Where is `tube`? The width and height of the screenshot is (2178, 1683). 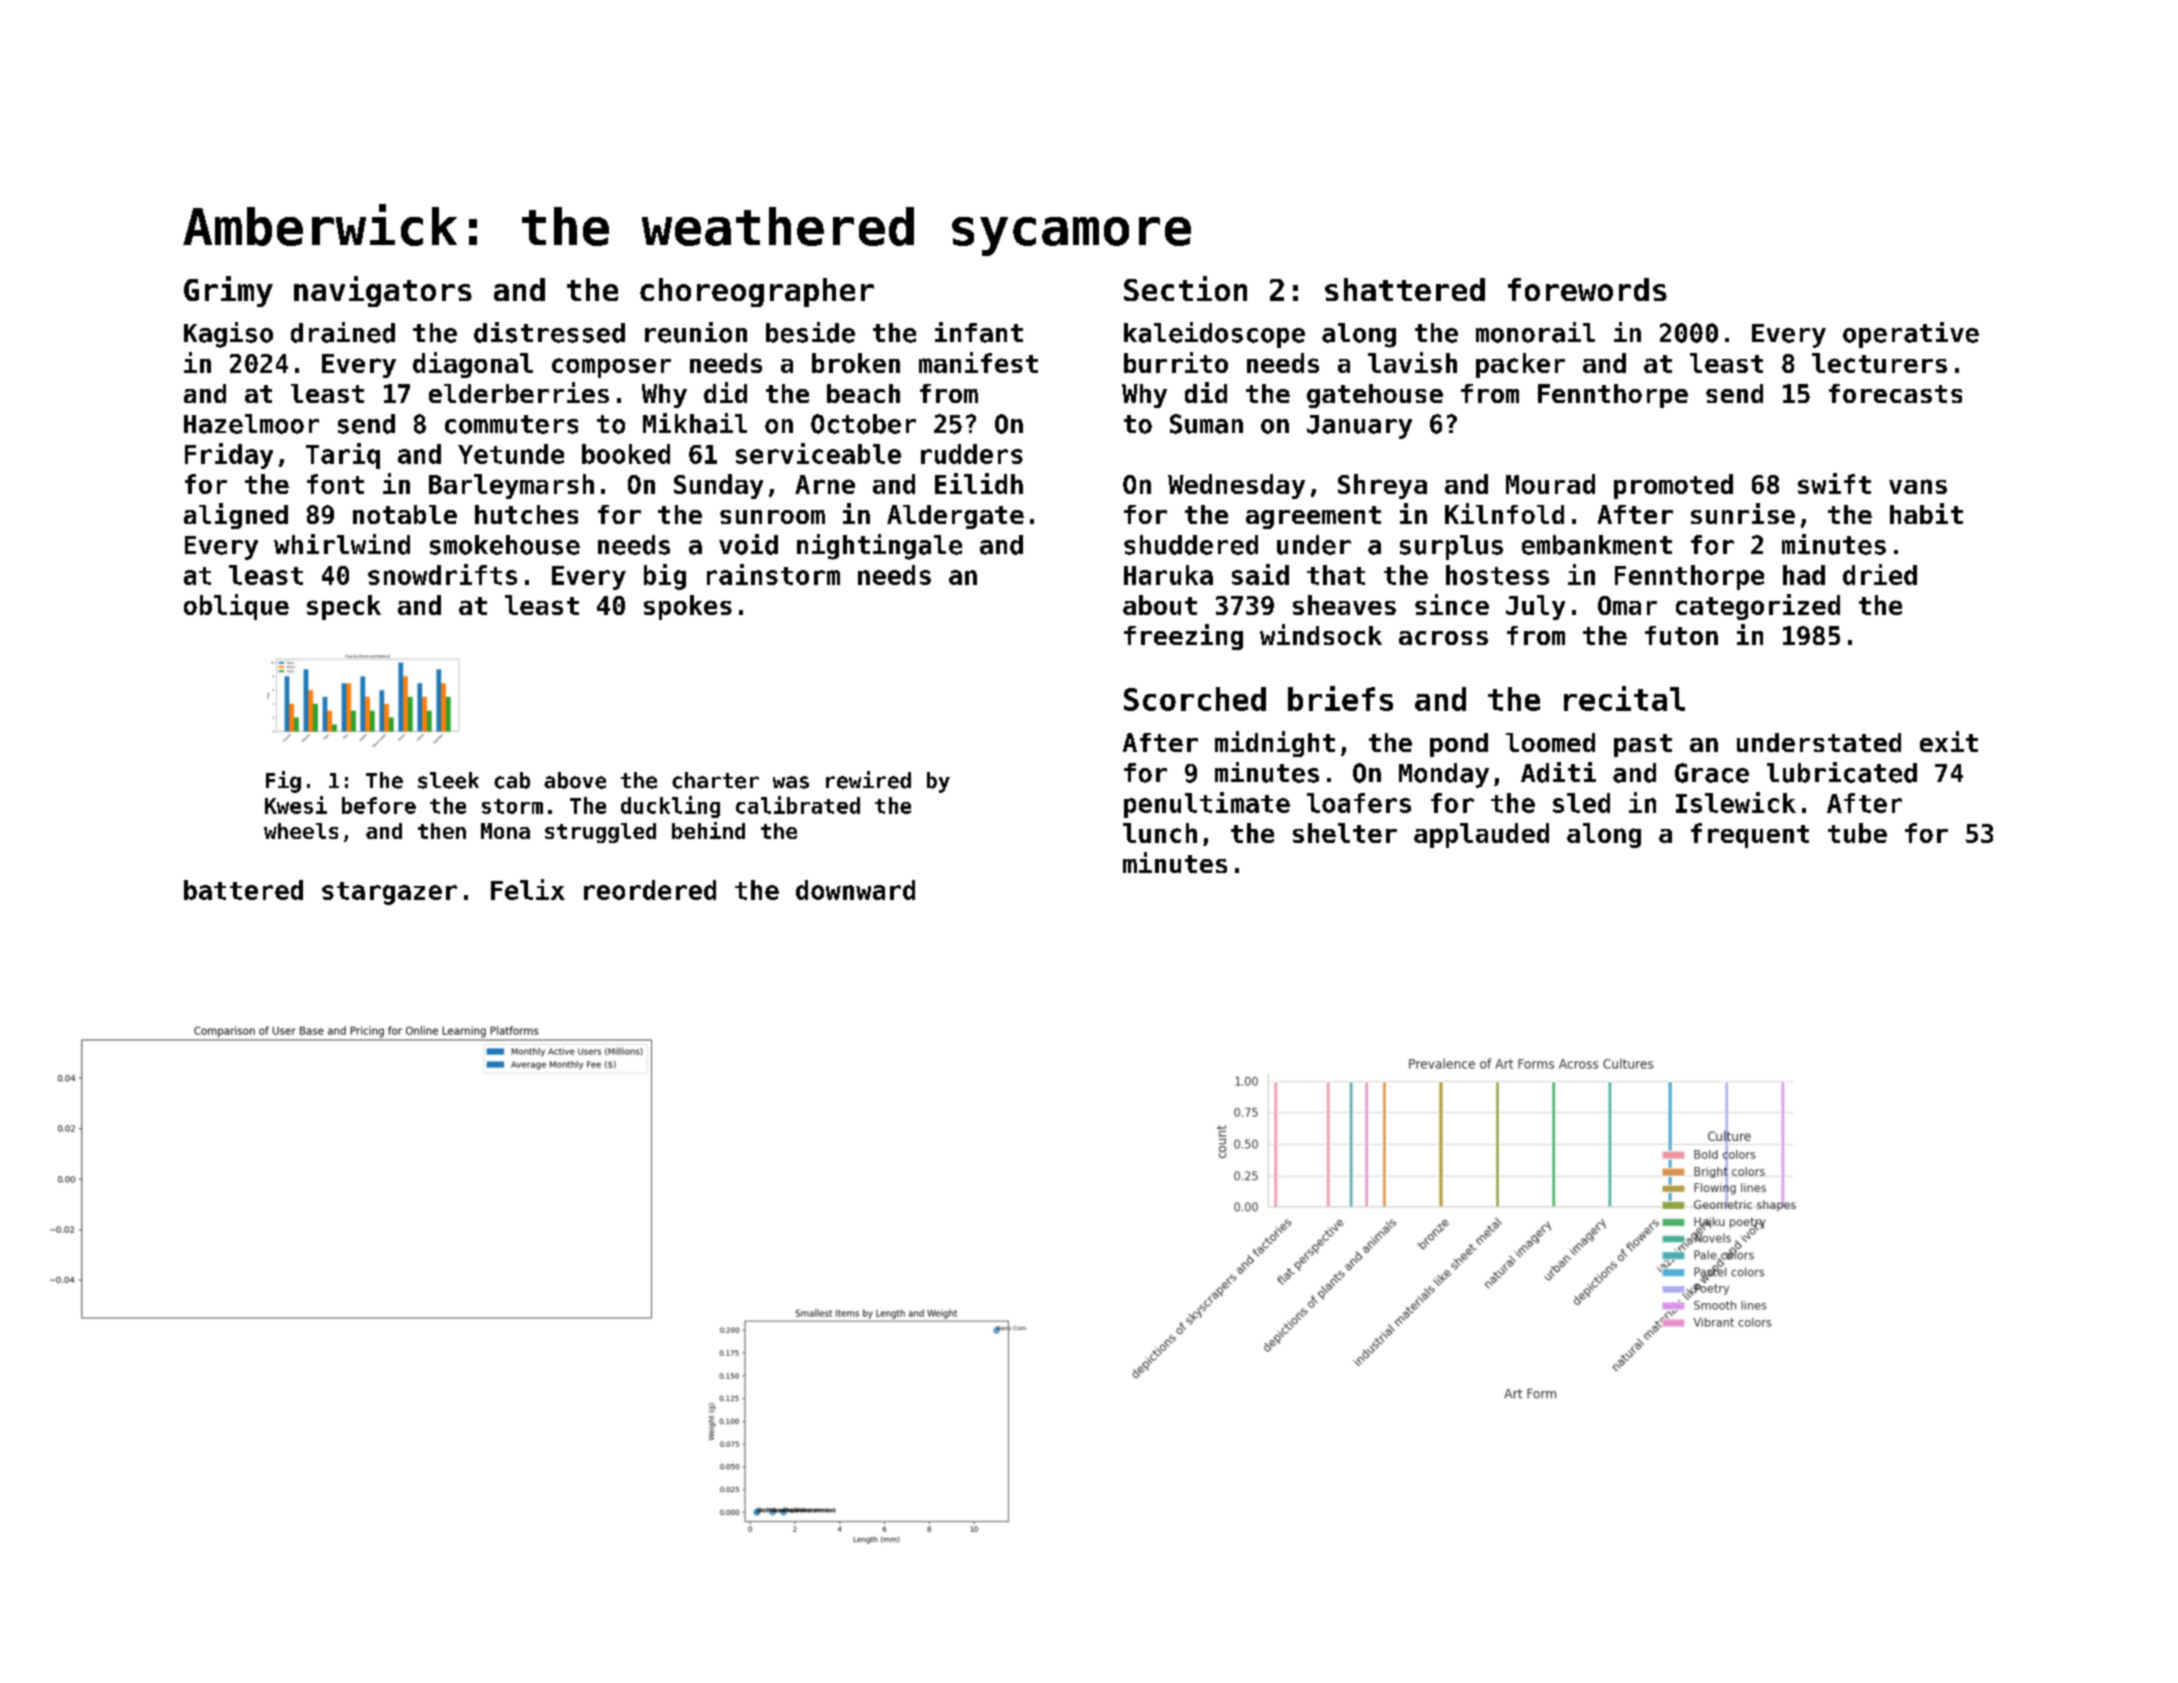 tube is located at coordinates (1857, 833).
